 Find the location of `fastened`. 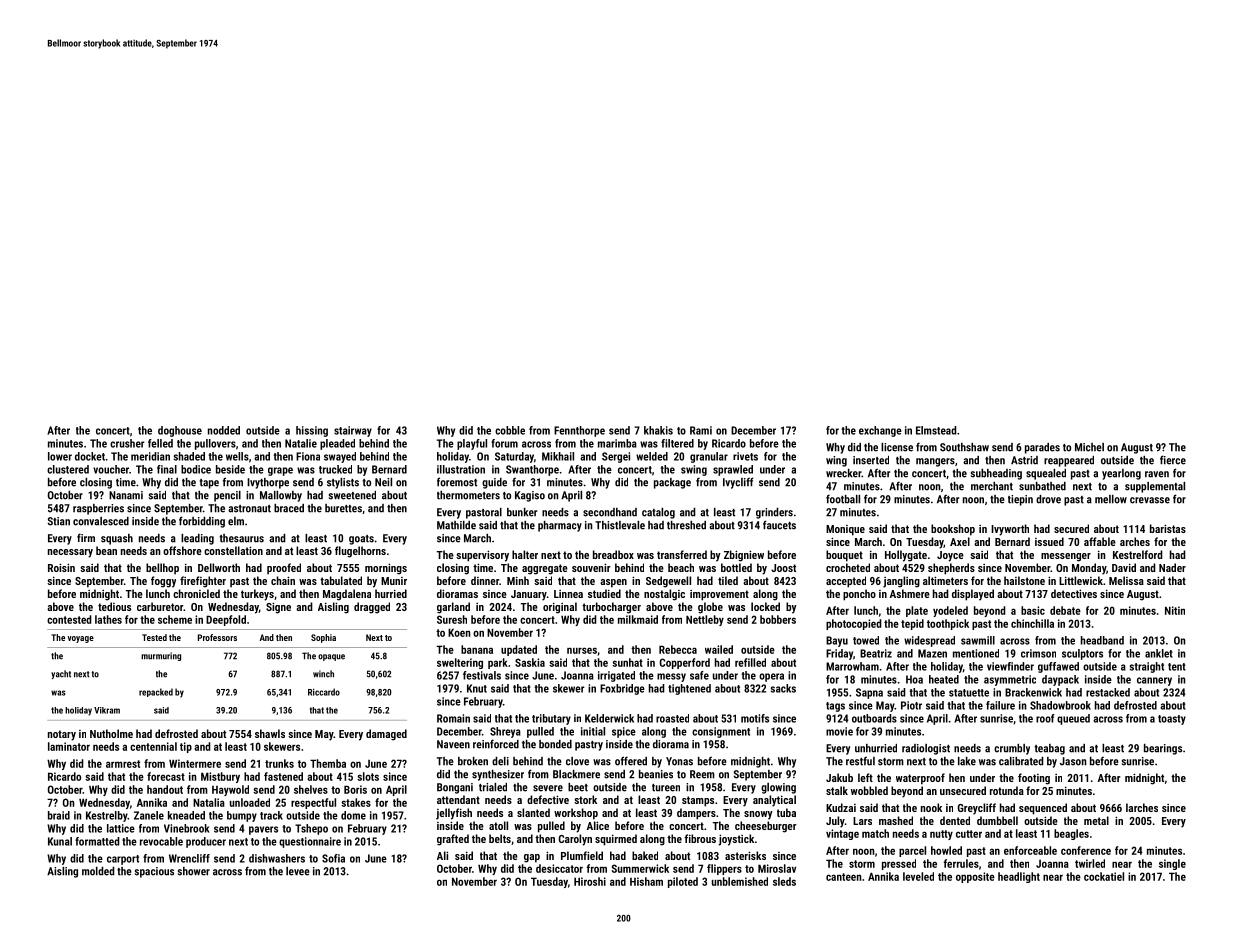

fastened is located at coordinates (283, 776).
